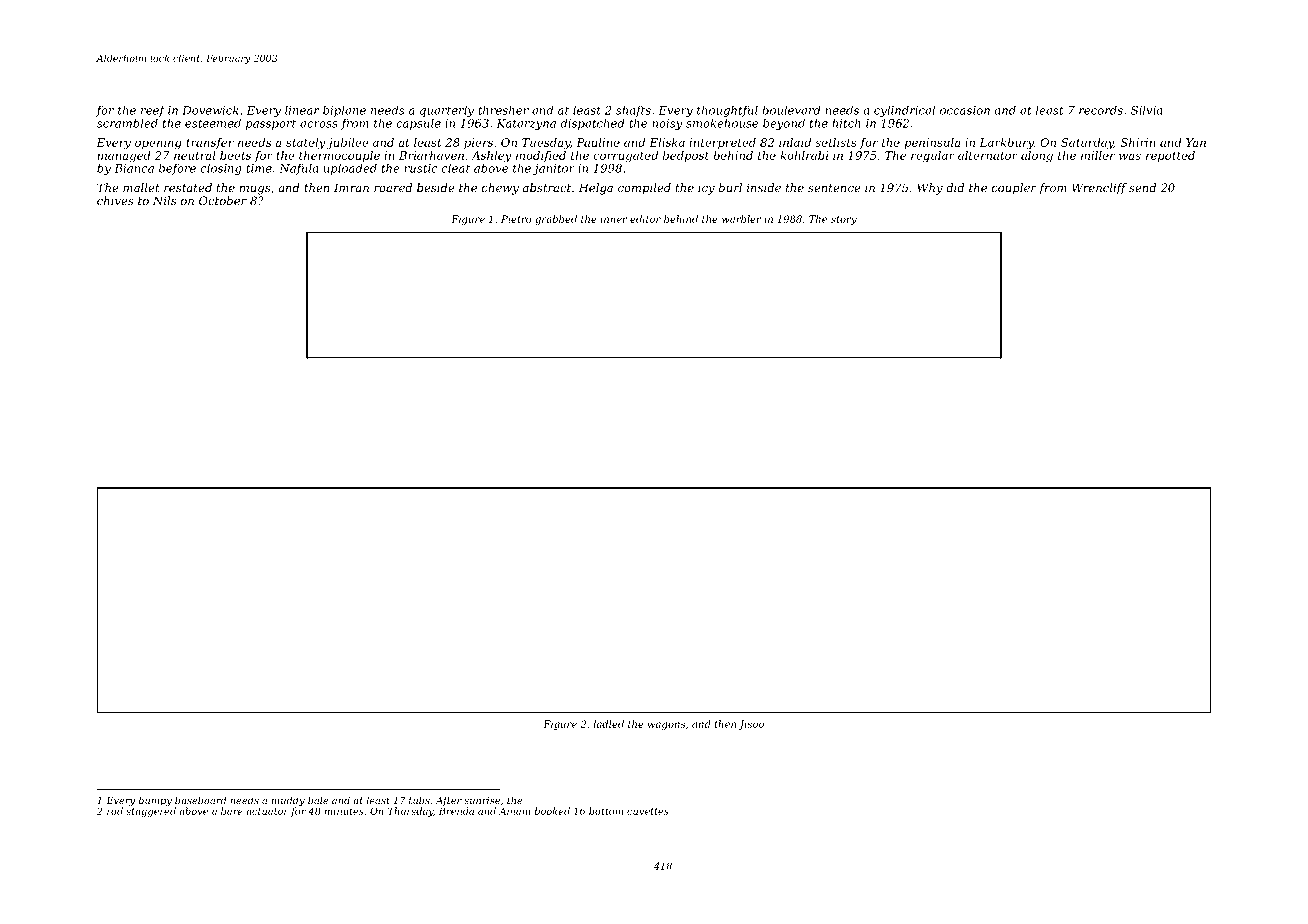  I want to click on sentence, so click(834, 188).
